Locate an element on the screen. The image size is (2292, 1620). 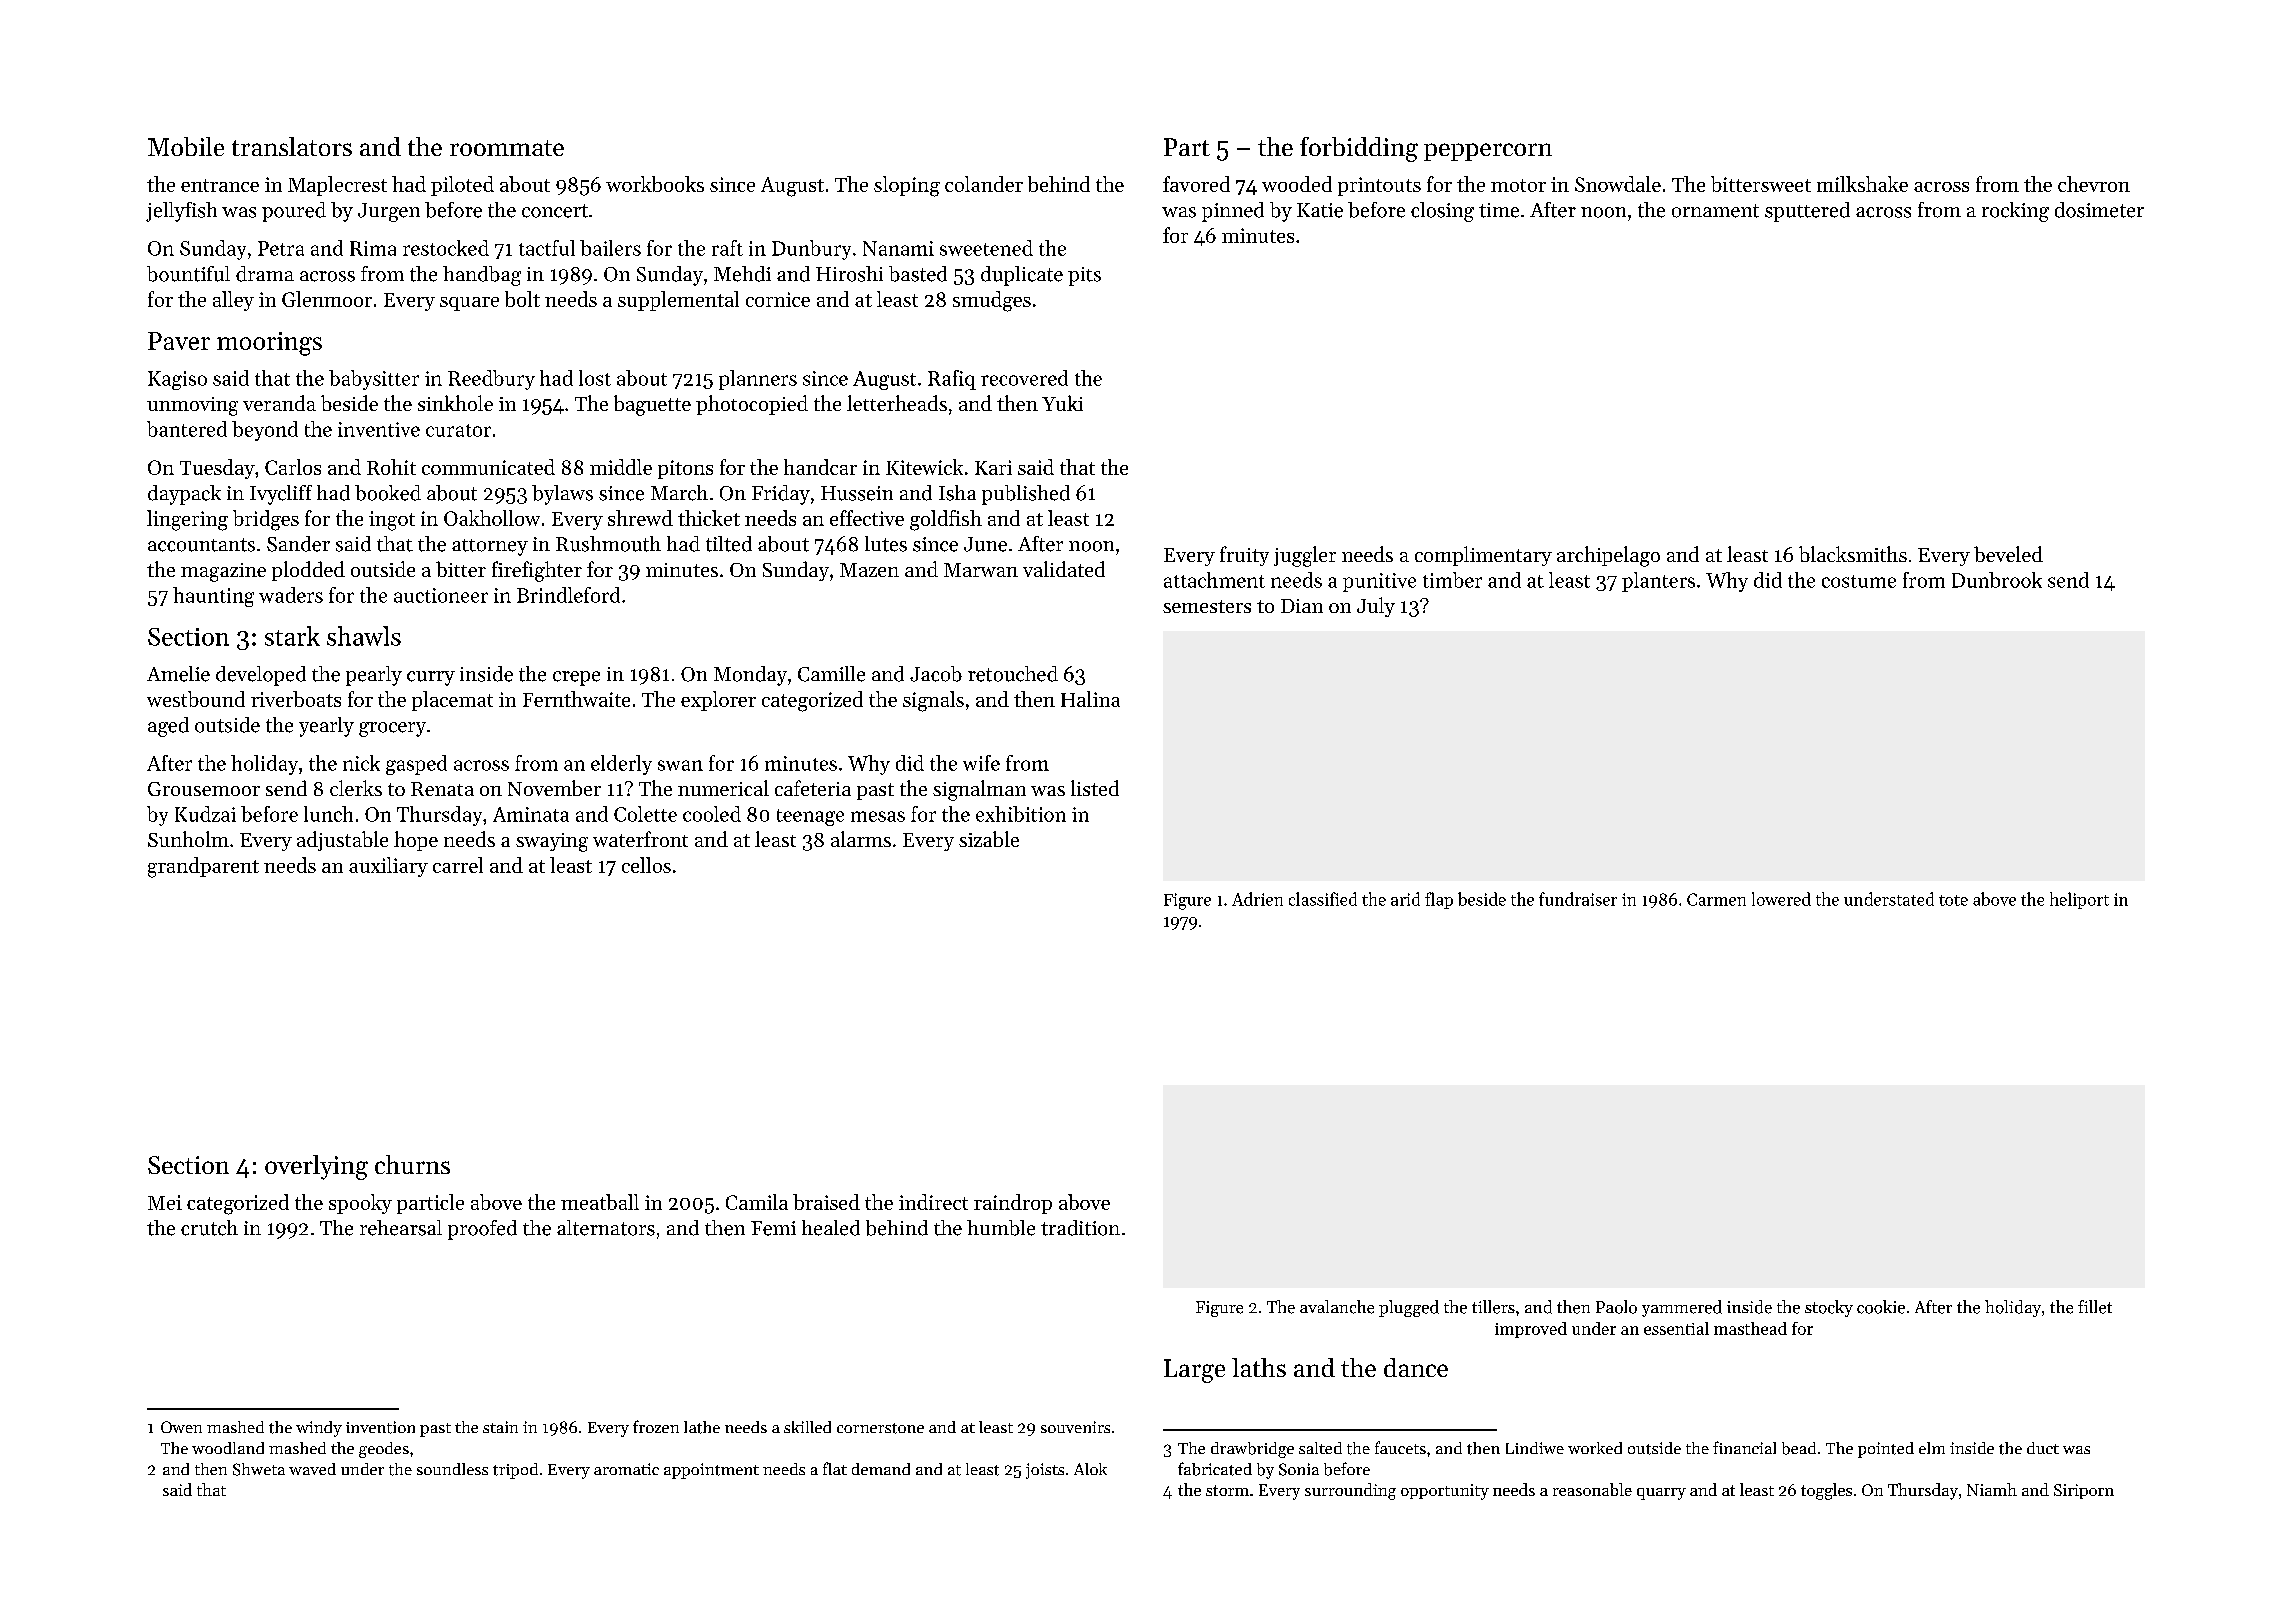
peppercorn is located at coordinates (1488, 152).
